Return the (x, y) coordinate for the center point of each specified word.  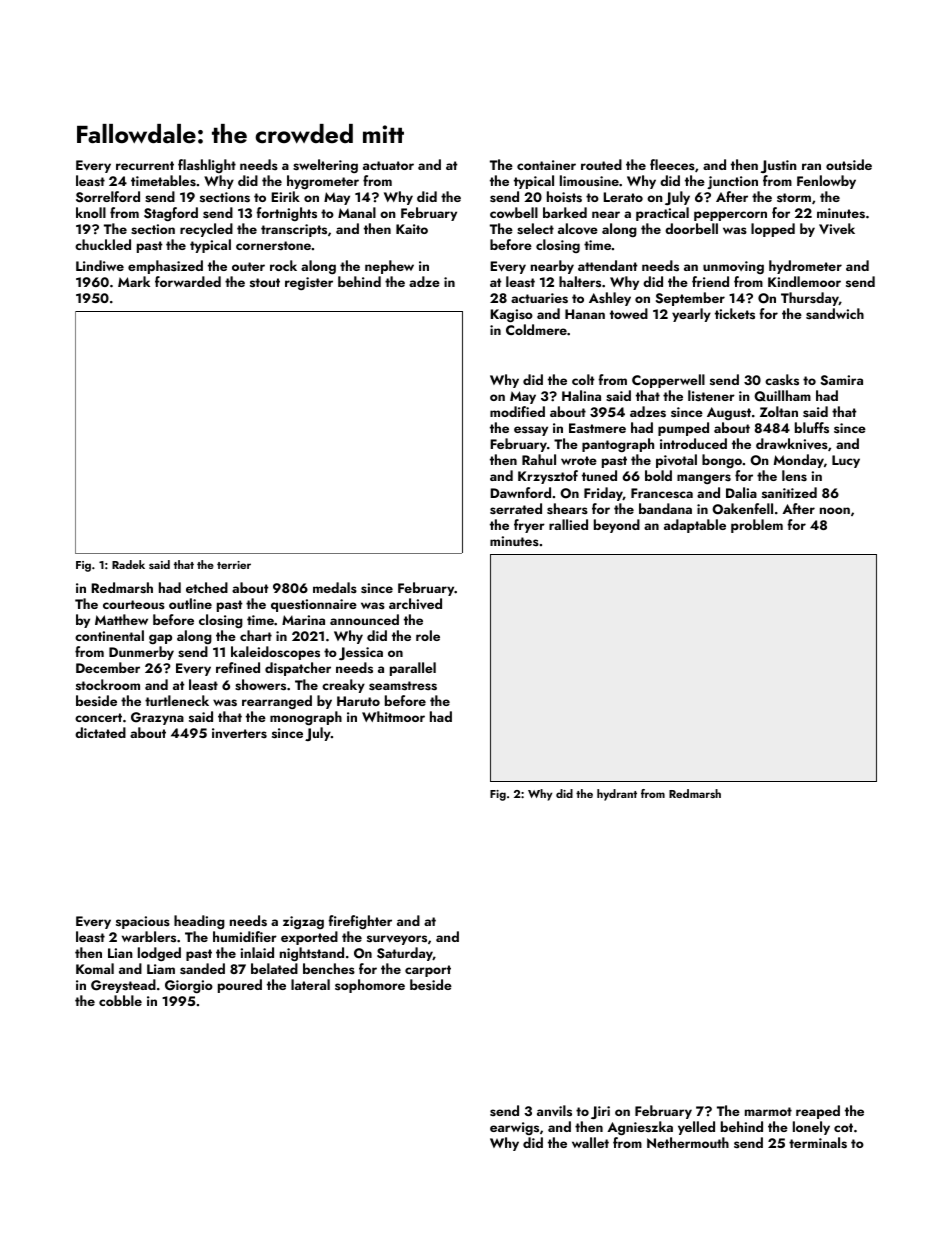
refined (238, 667)
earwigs (514, 1128)
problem (757, 526)
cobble (120, 1000)
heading (199, 922)
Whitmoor (393, 716)
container (546, 165)
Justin (779, 166)
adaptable (695, 526)
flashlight (207, 166)
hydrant (617, 795)
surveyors (397, 940)
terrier (234, 565)
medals (335, 587)
